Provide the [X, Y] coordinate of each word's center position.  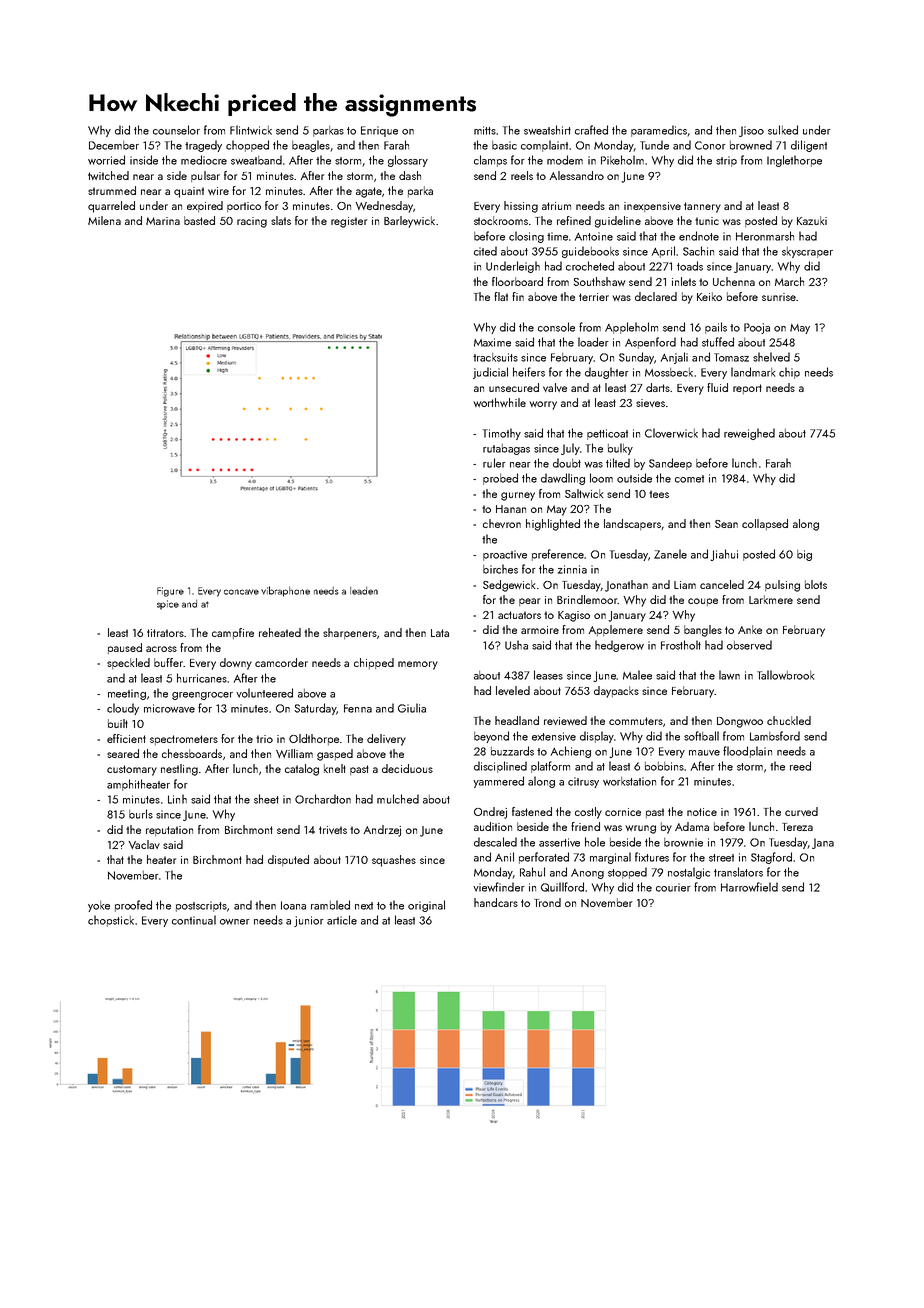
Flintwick [251, 130]
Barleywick [409, 222]
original [426, 906]
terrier [594, 297]
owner [235, 922]
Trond [547, 902]
